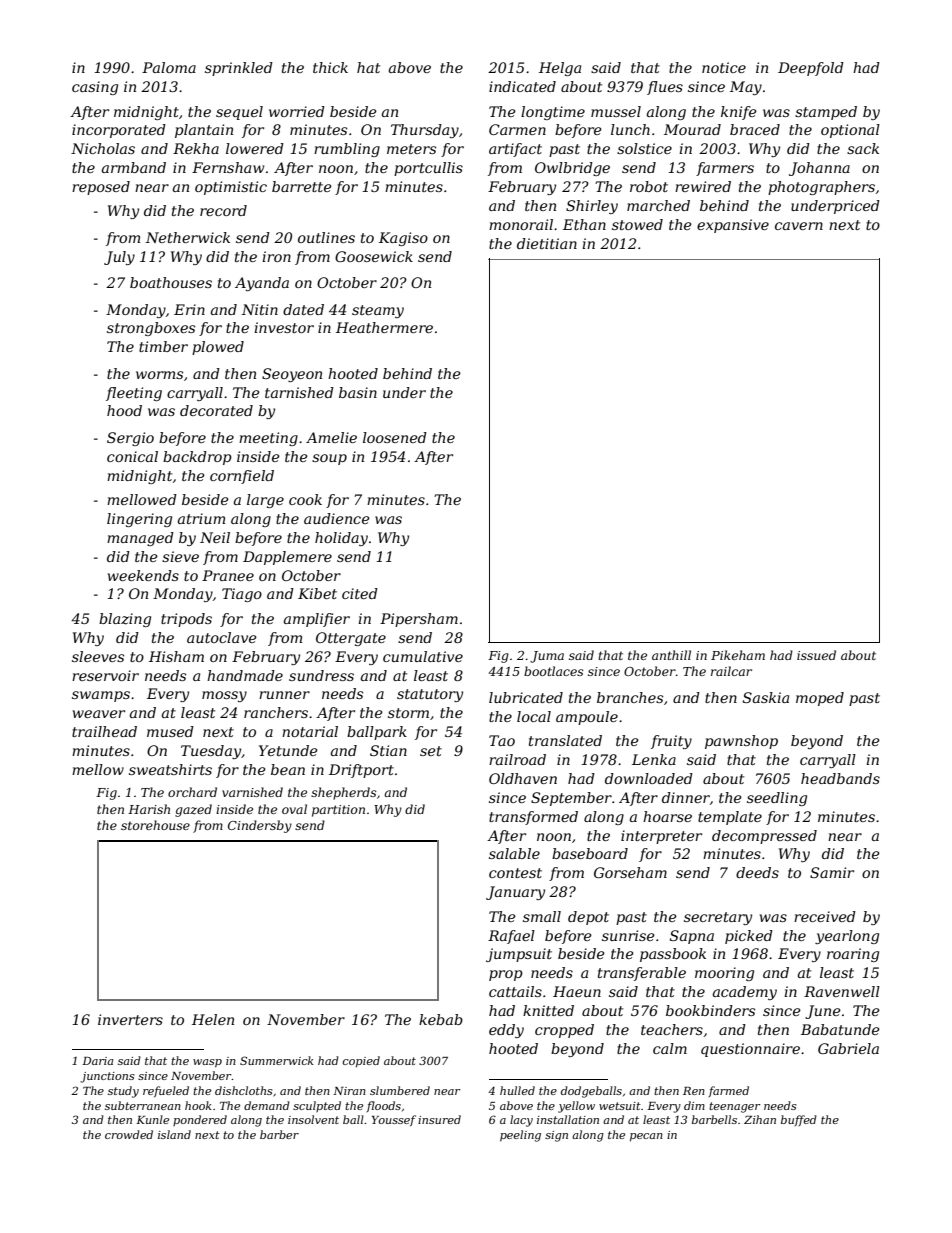 This image has width=952, height=1233. Describe the element at coordinates (395, 437) in the image. I see `loosened` at that location.
